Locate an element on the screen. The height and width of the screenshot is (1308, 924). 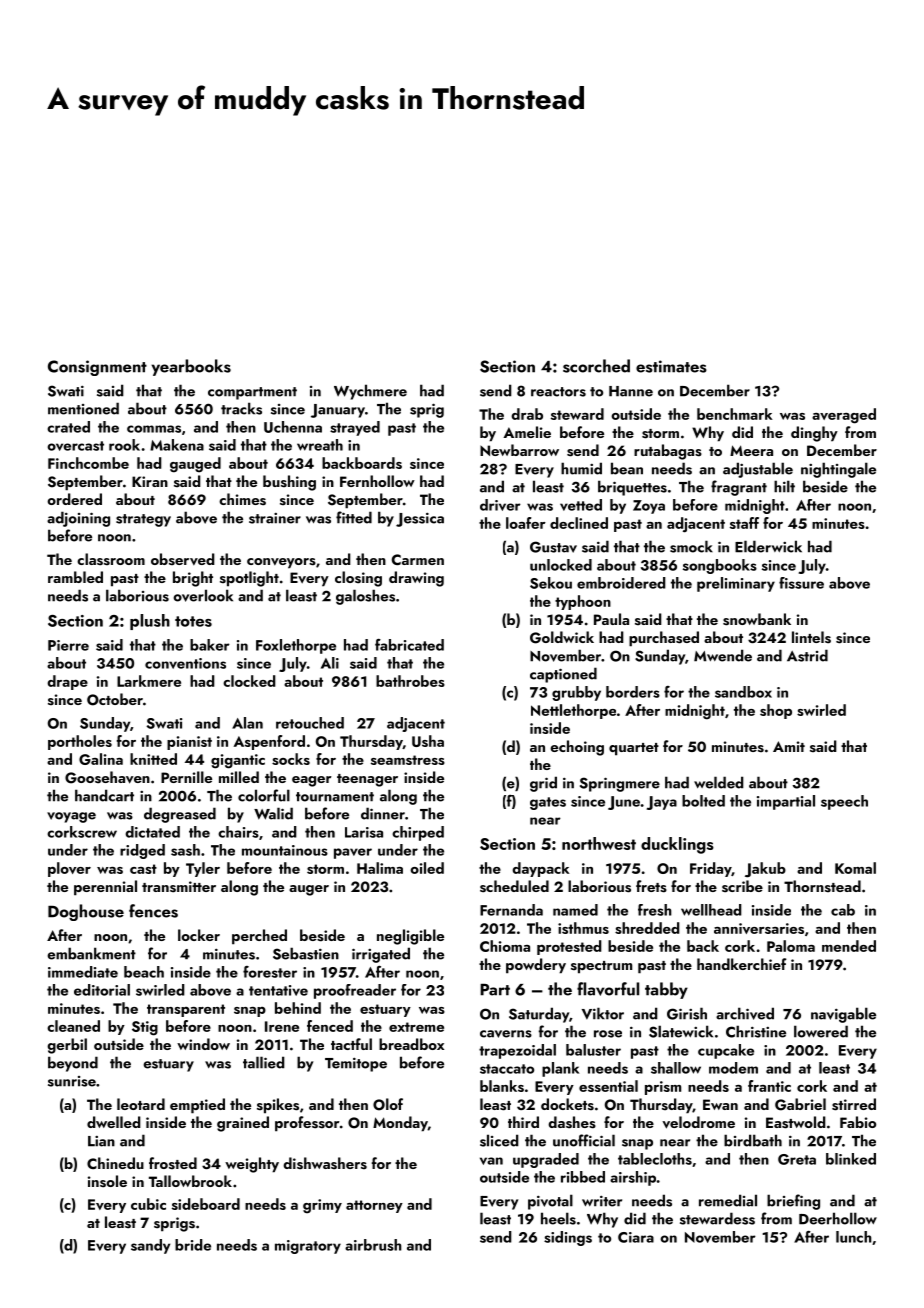
Astrid is located at coordinates (807, 655).
